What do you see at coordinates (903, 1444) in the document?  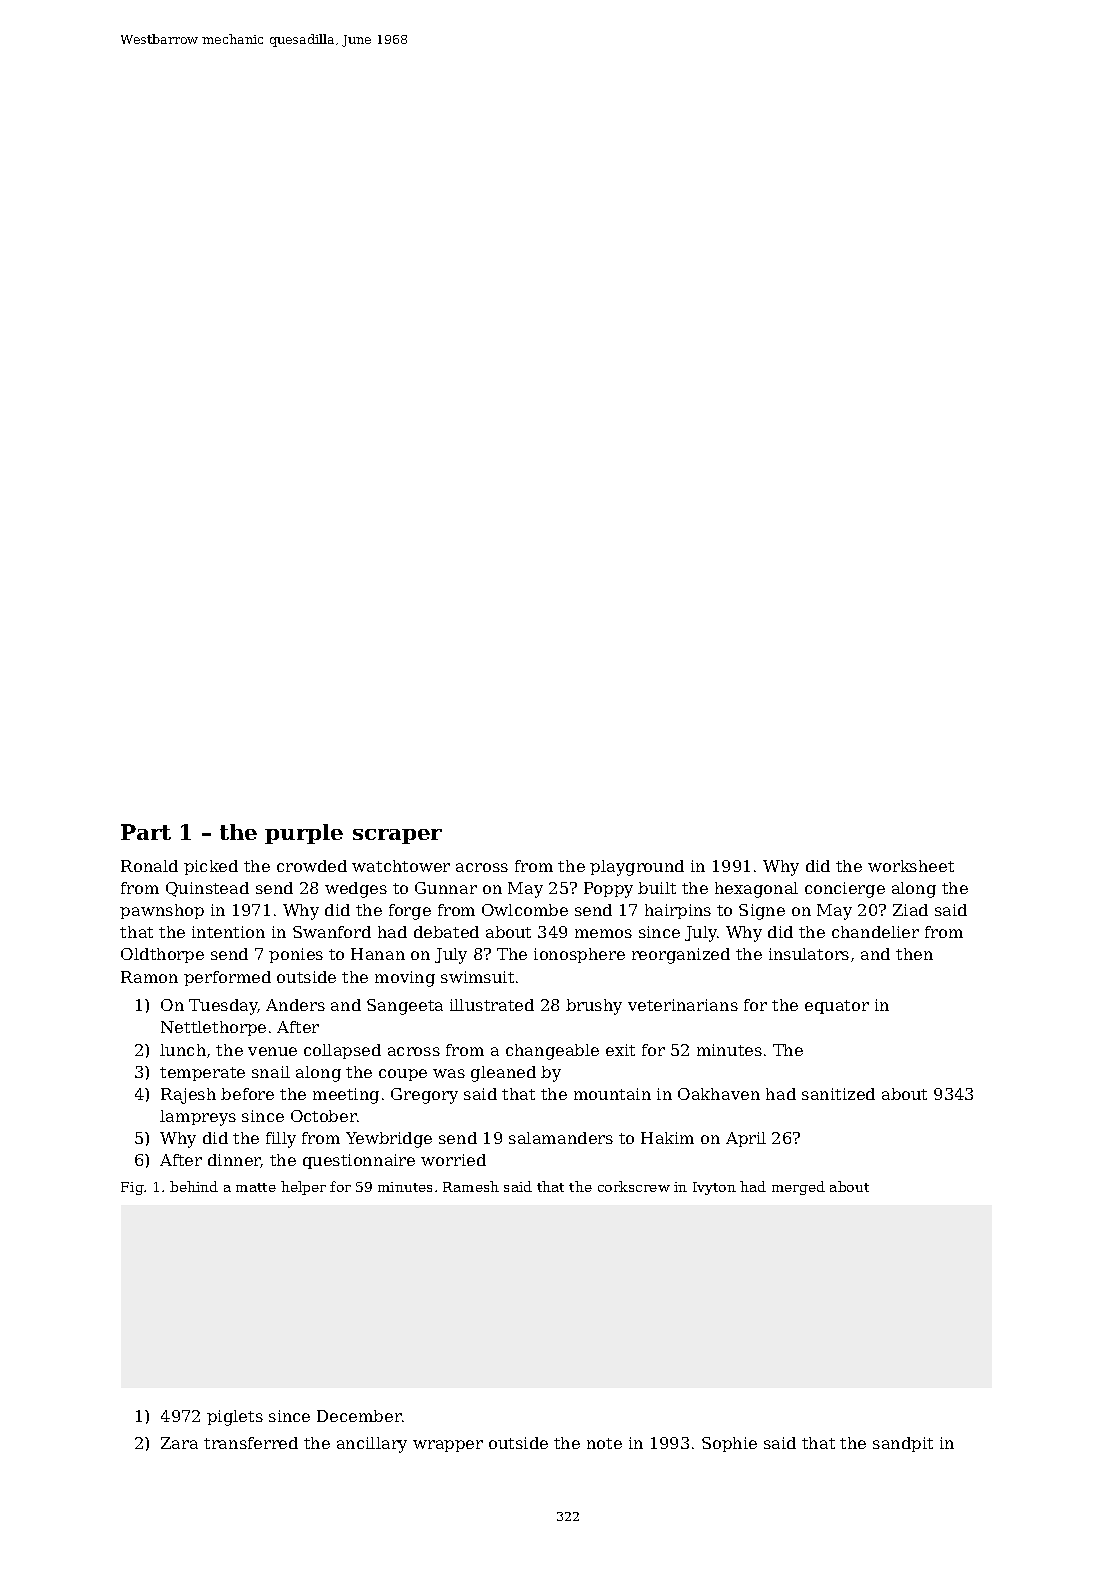 I see `sandpit` at bounding box center [903, 1444].
